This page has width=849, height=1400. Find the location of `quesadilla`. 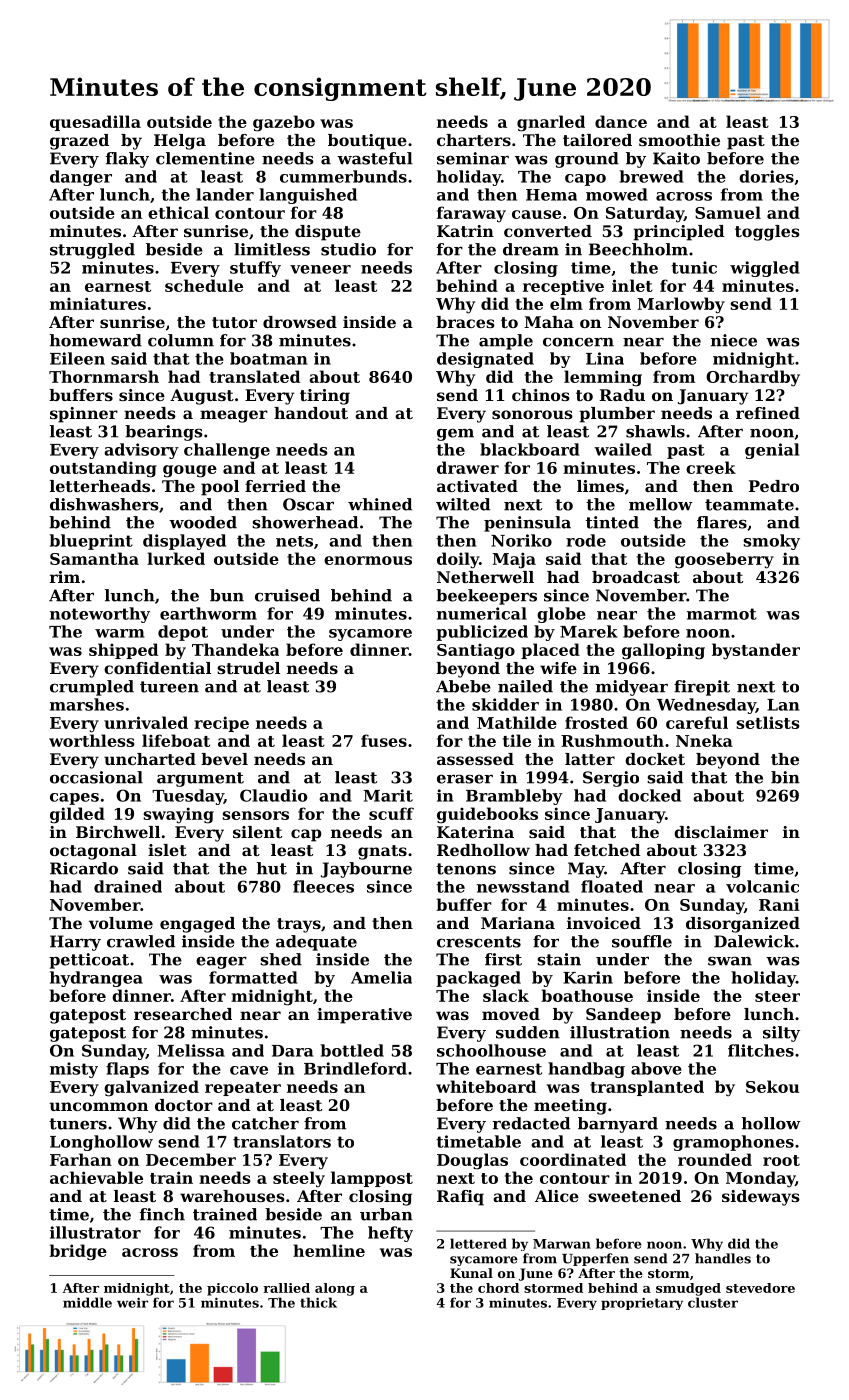

quesadilla is located at coordinates (95, 123).
